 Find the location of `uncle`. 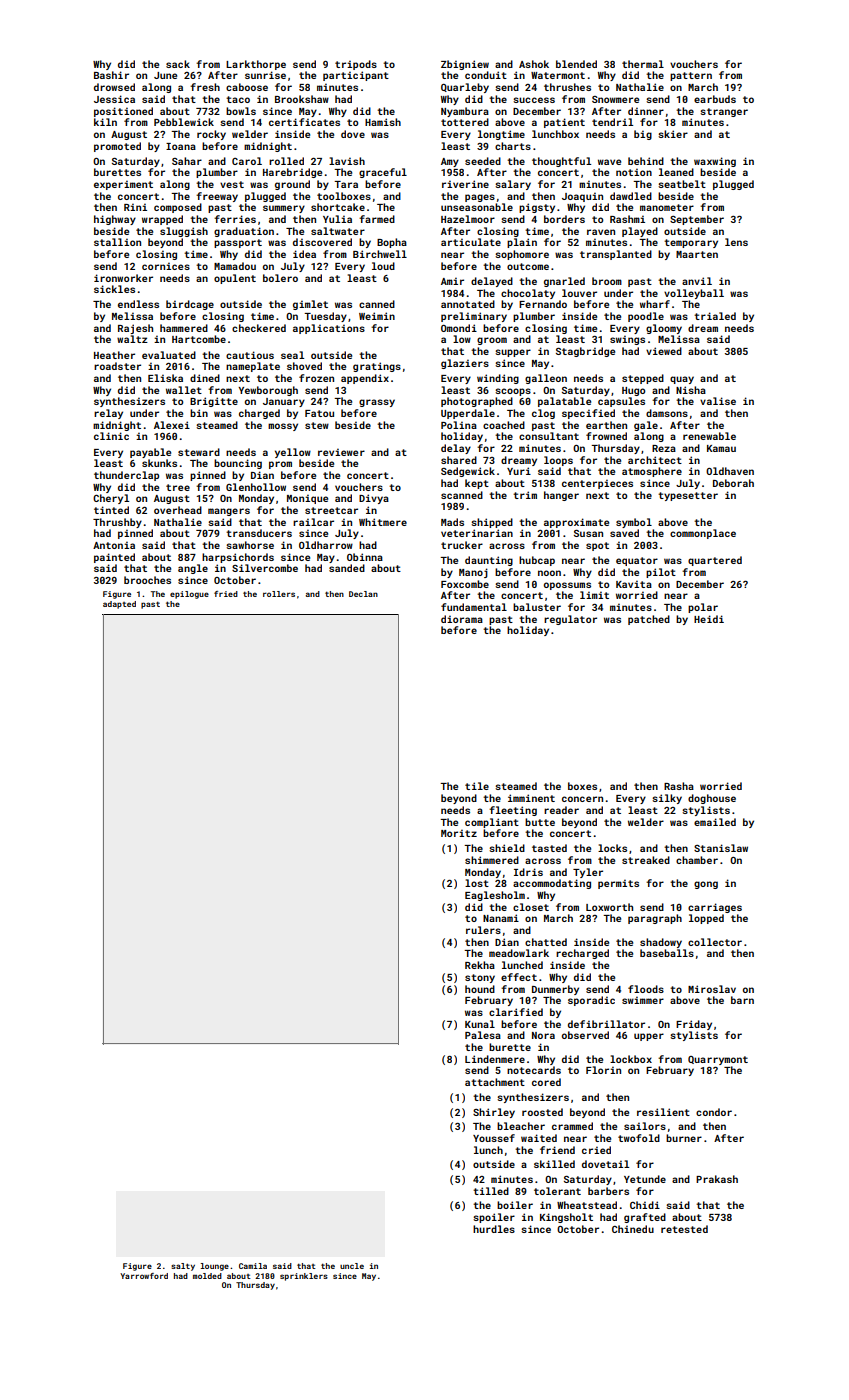

uncle is located at coordinates (352, 1266).
